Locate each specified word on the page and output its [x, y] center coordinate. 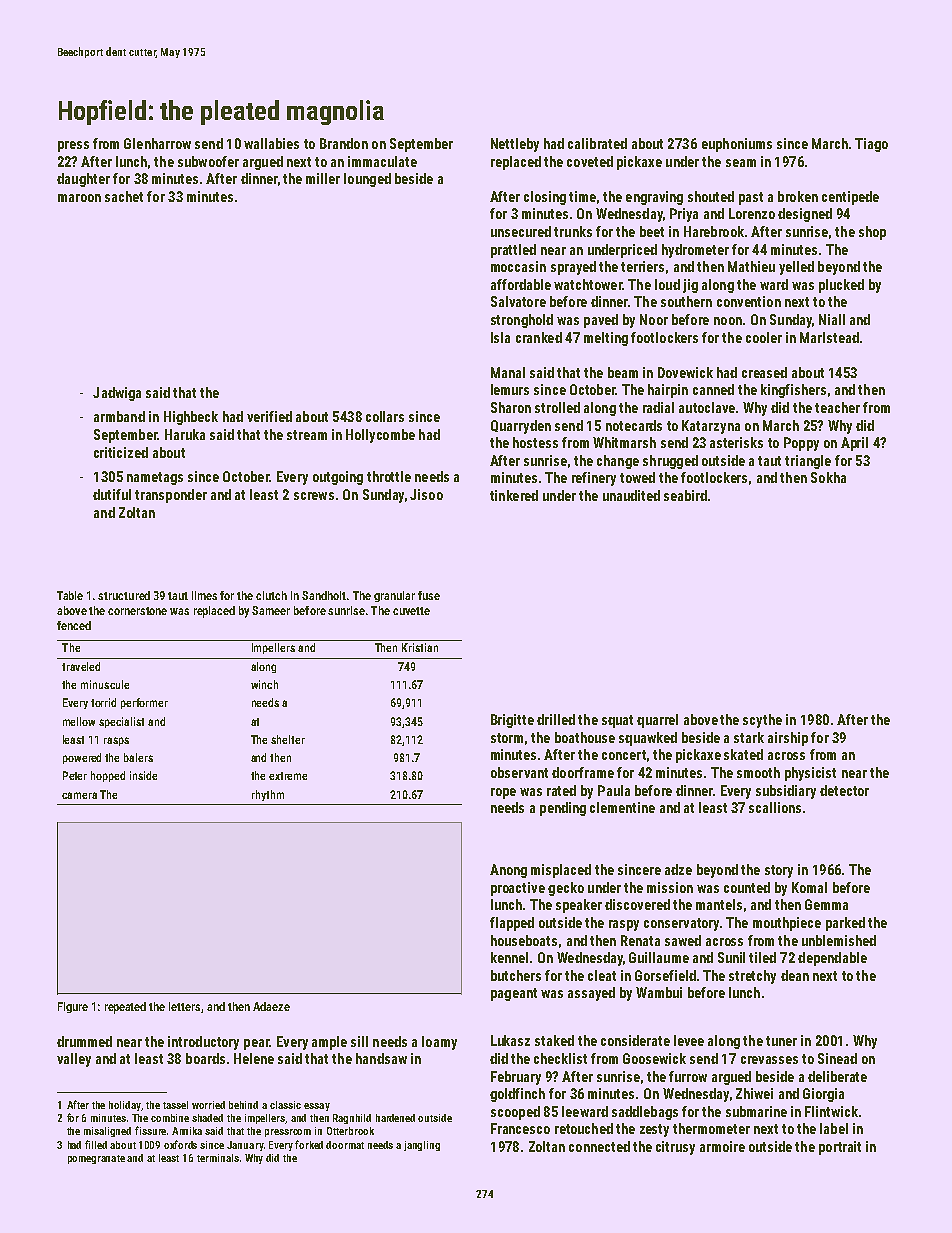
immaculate [382, 161]
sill [359, 1041]
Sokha [828, 477]
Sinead [837, 1058]
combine [170, 1118]
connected [599, 1146]
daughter [83, 180]
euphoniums [737, 145]
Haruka [185, 434]
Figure [73, 1007]
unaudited [631, 495]
